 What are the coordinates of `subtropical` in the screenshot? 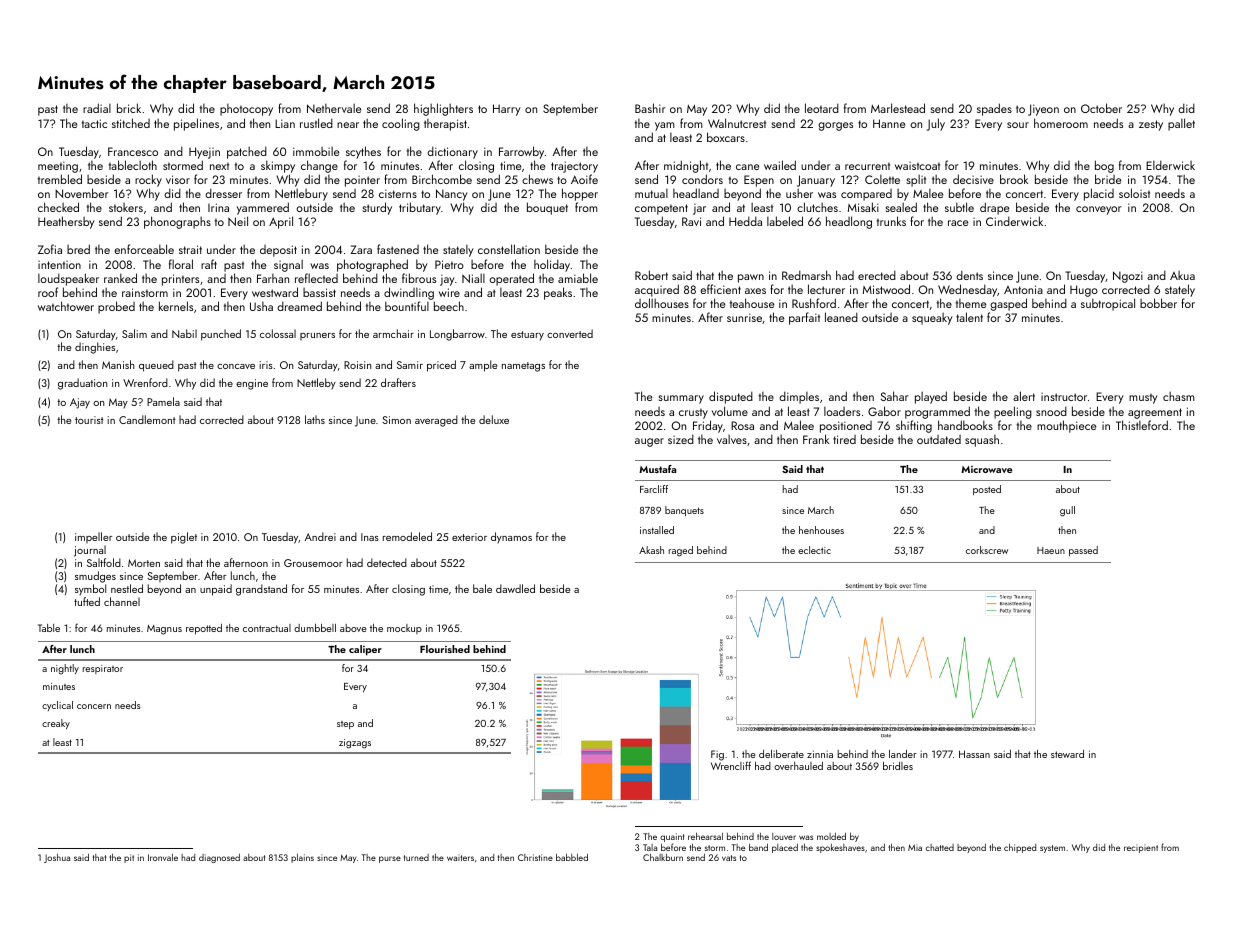 It's located at (1108, 304).
